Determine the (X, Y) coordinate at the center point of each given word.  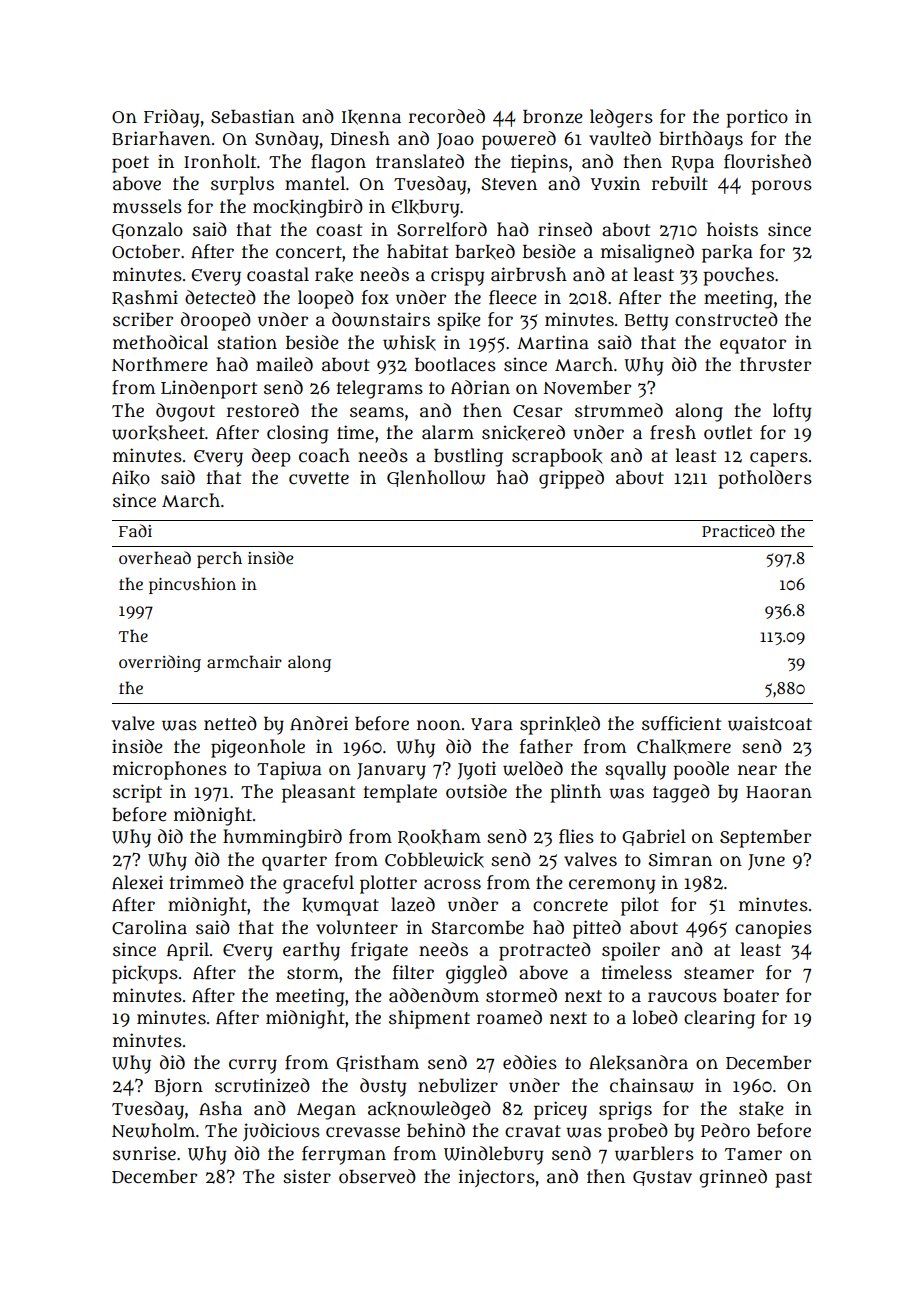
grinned (733, 1178)
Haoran (779, 792)
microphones (170, 770)
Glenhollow (436, 478)
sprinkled (560, 725)
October (146, 251)
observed (377, 1176)
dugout (185, 412)
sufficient (681, 723)
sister (307, 1176)
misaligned (647, 253)
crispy (457, 276)
